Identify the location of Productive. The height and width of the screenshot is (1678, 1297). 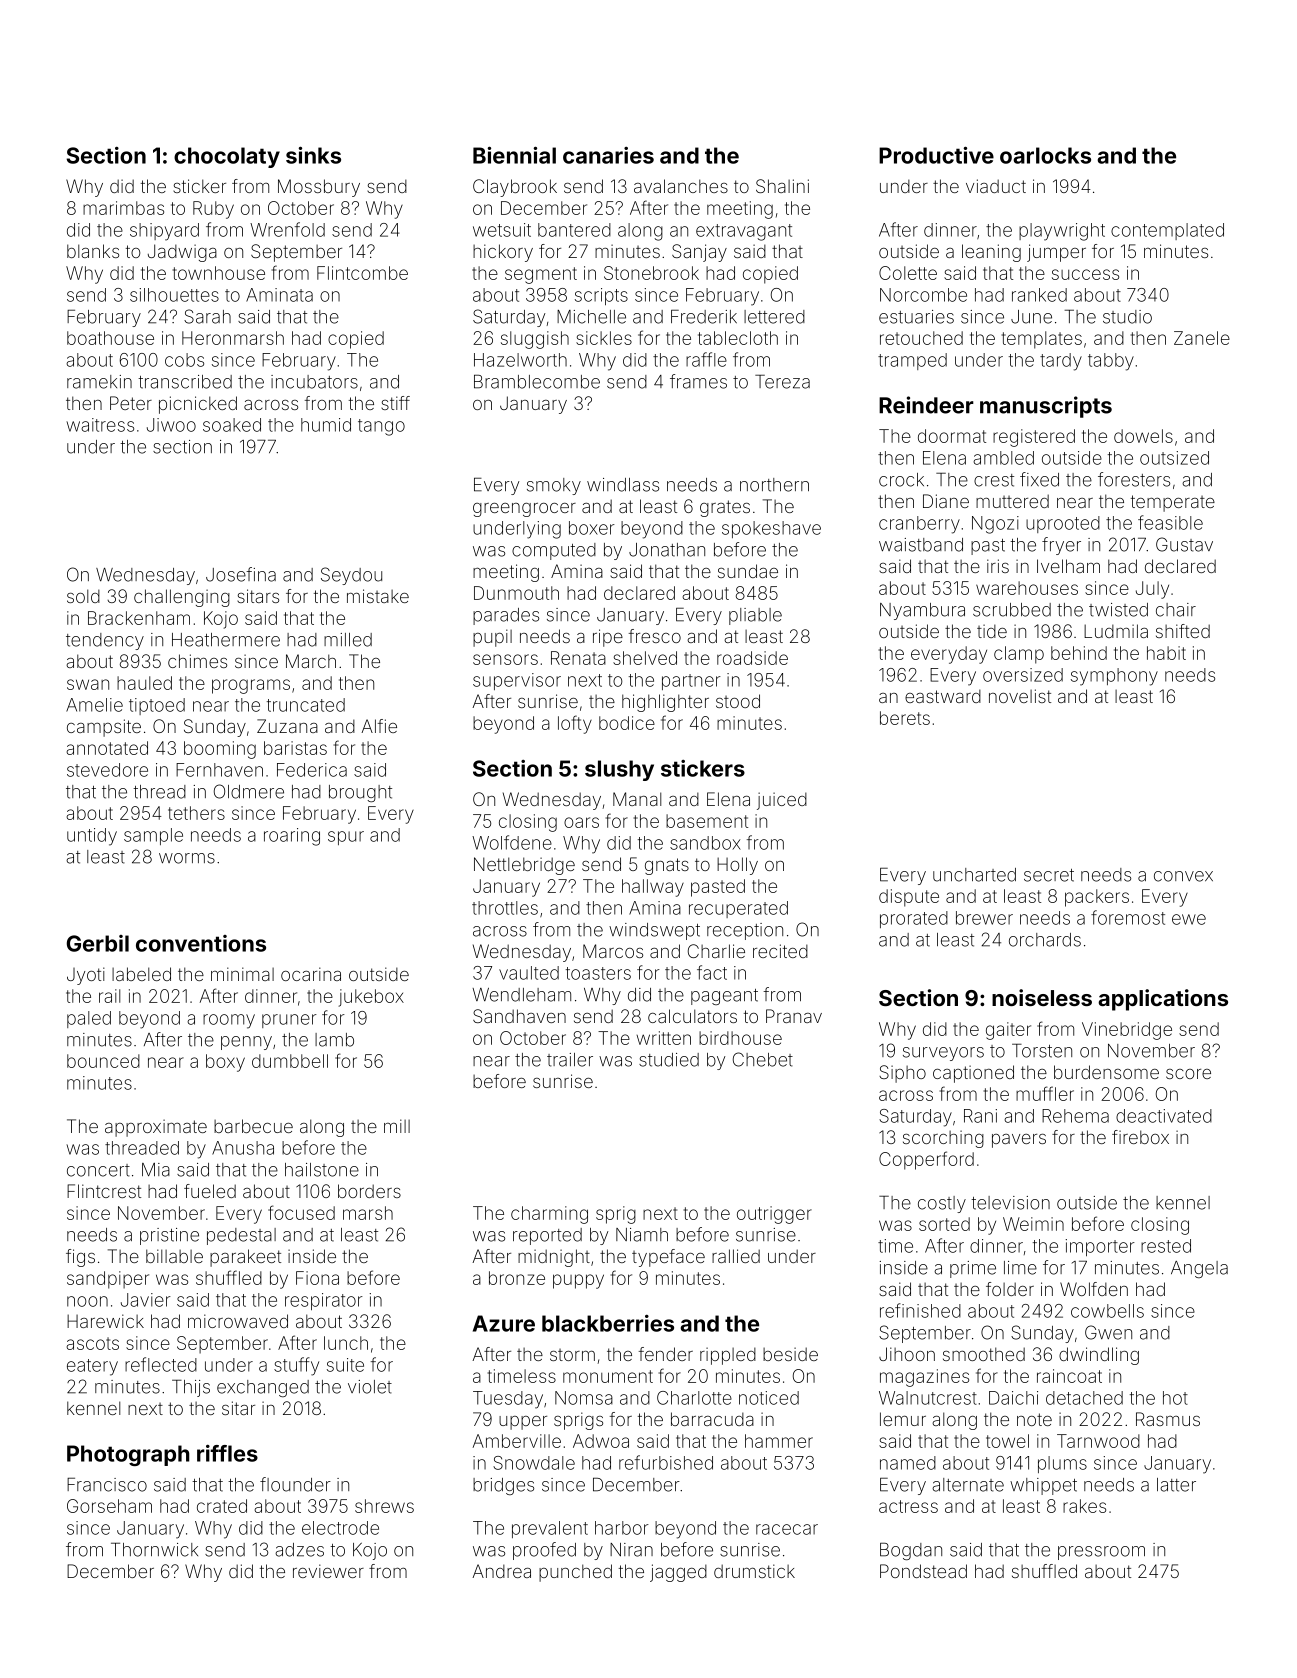
(936, 155).
